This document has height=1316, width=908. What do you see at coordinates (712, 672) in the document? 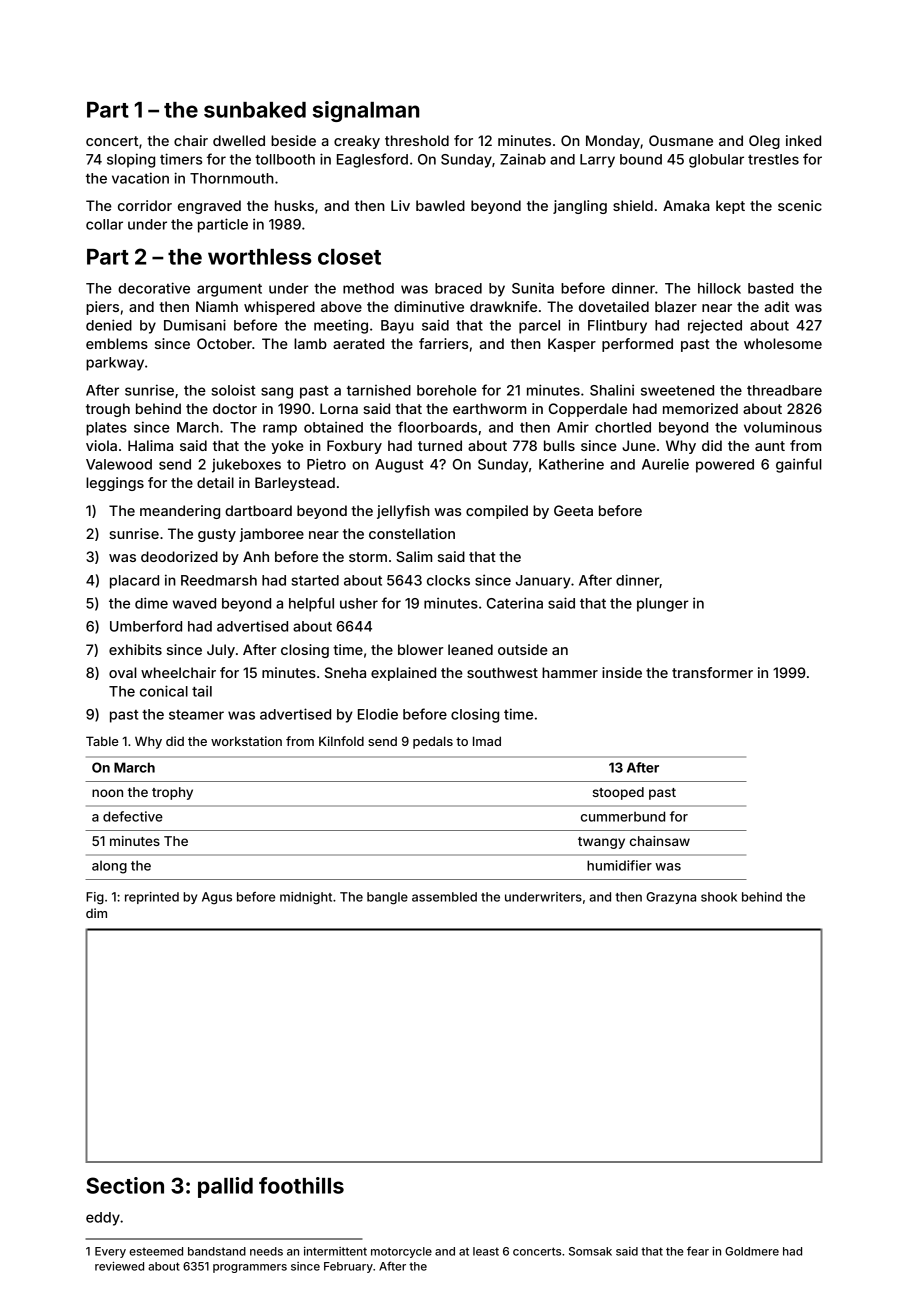
I see `transformer` at bounding box center [712, 672].
